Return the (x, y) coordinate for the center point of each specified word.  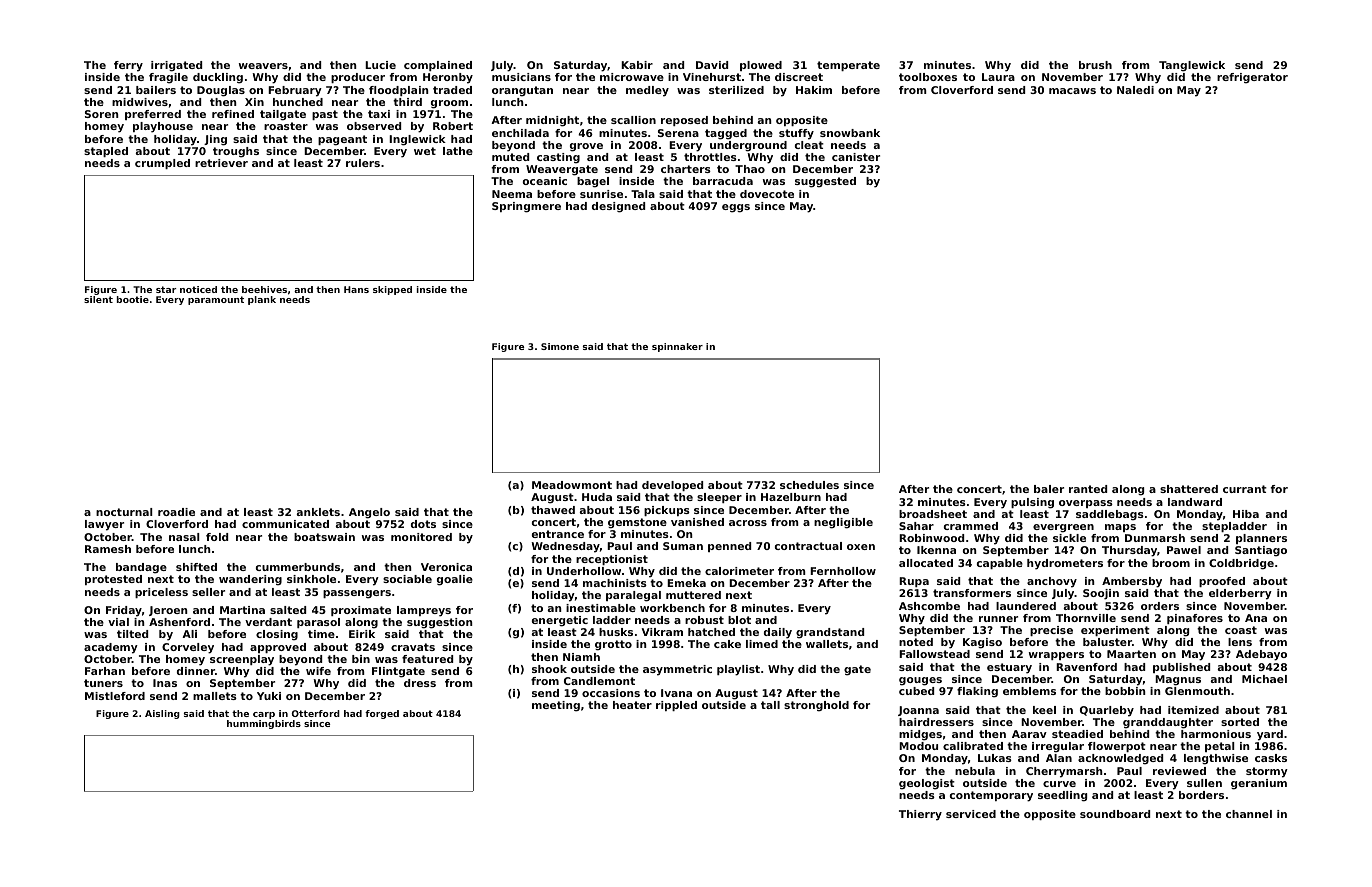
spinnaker (677, 347)
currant (1245, 489)
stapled (106, 152)
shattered (1189, 489)
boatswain (324, 537)
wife (318, 671)
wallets (827, 644)
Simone (560, 346)
